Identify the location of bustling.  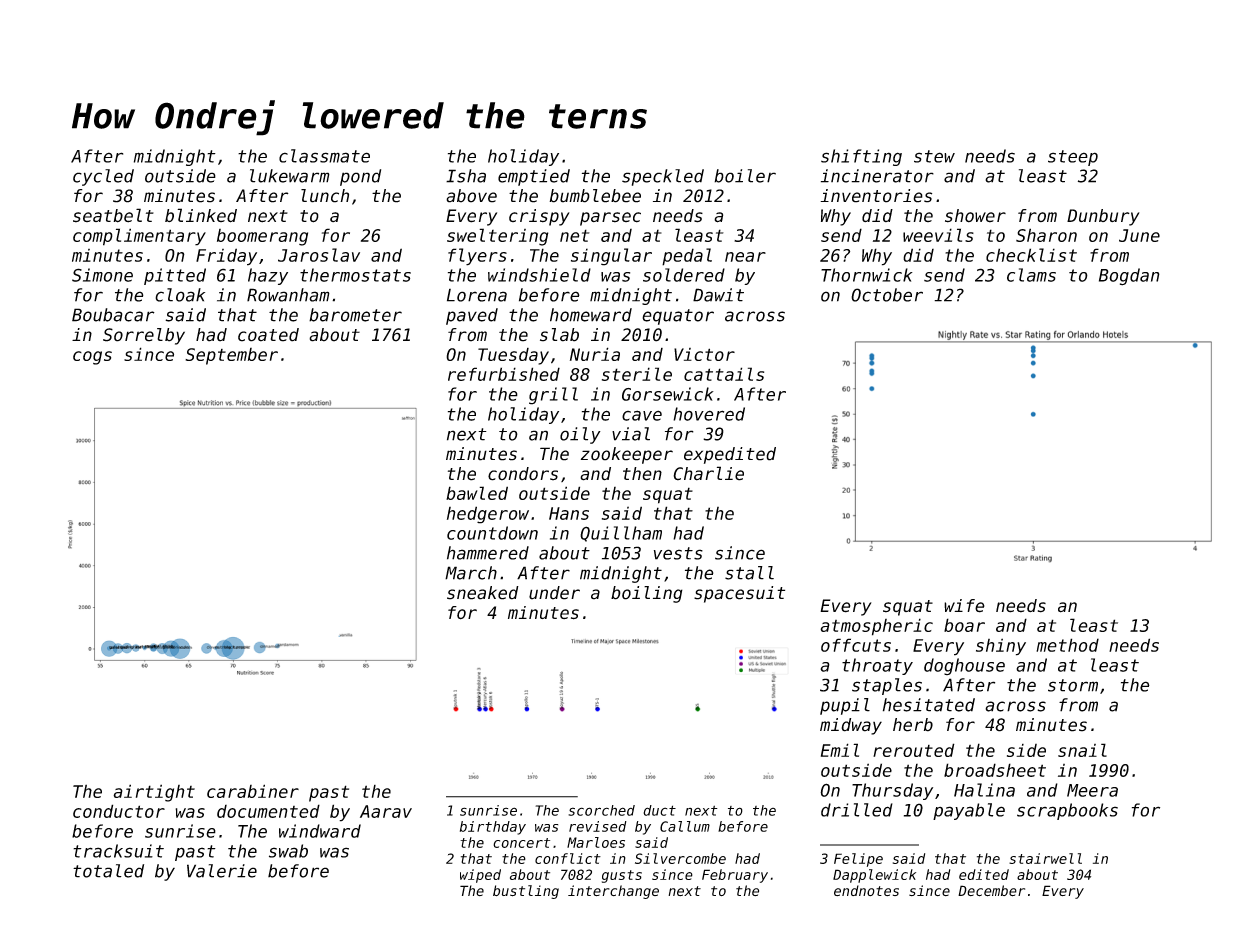
(526, 892).
